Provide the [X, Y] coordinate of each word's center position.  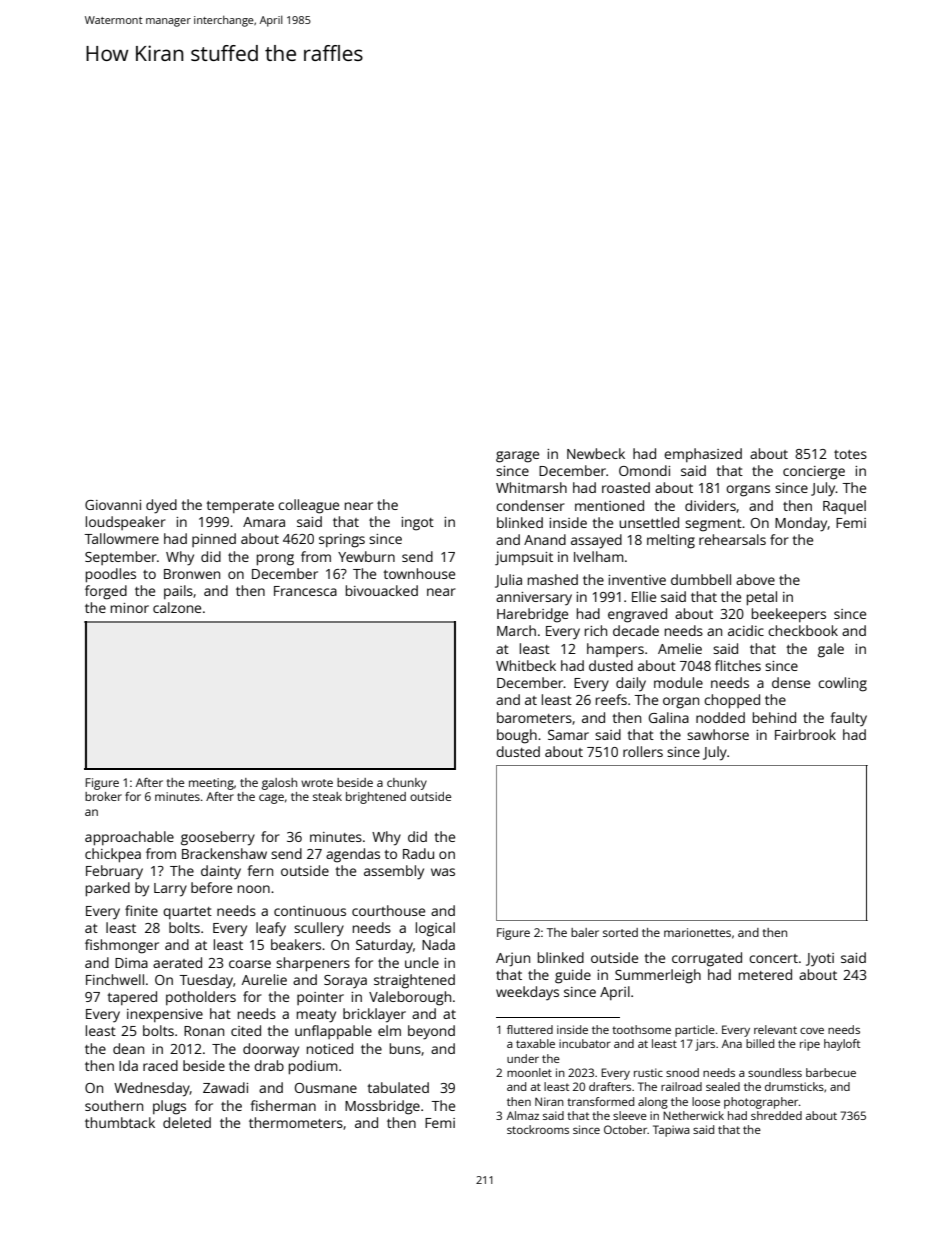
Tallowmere [121, 538]
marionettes [697, 932]
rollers [643, 751]
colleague [308, 506]
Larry [170, 890]
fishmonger [122, 946]
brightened [376, 798]
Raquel [844, 507]
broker [103, 796]
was [443, 872]
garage [517, 457]
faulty [848, 719]
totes [850, 454]
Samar [568, 735]
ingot [417, 524]
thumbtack [120, 1122]
